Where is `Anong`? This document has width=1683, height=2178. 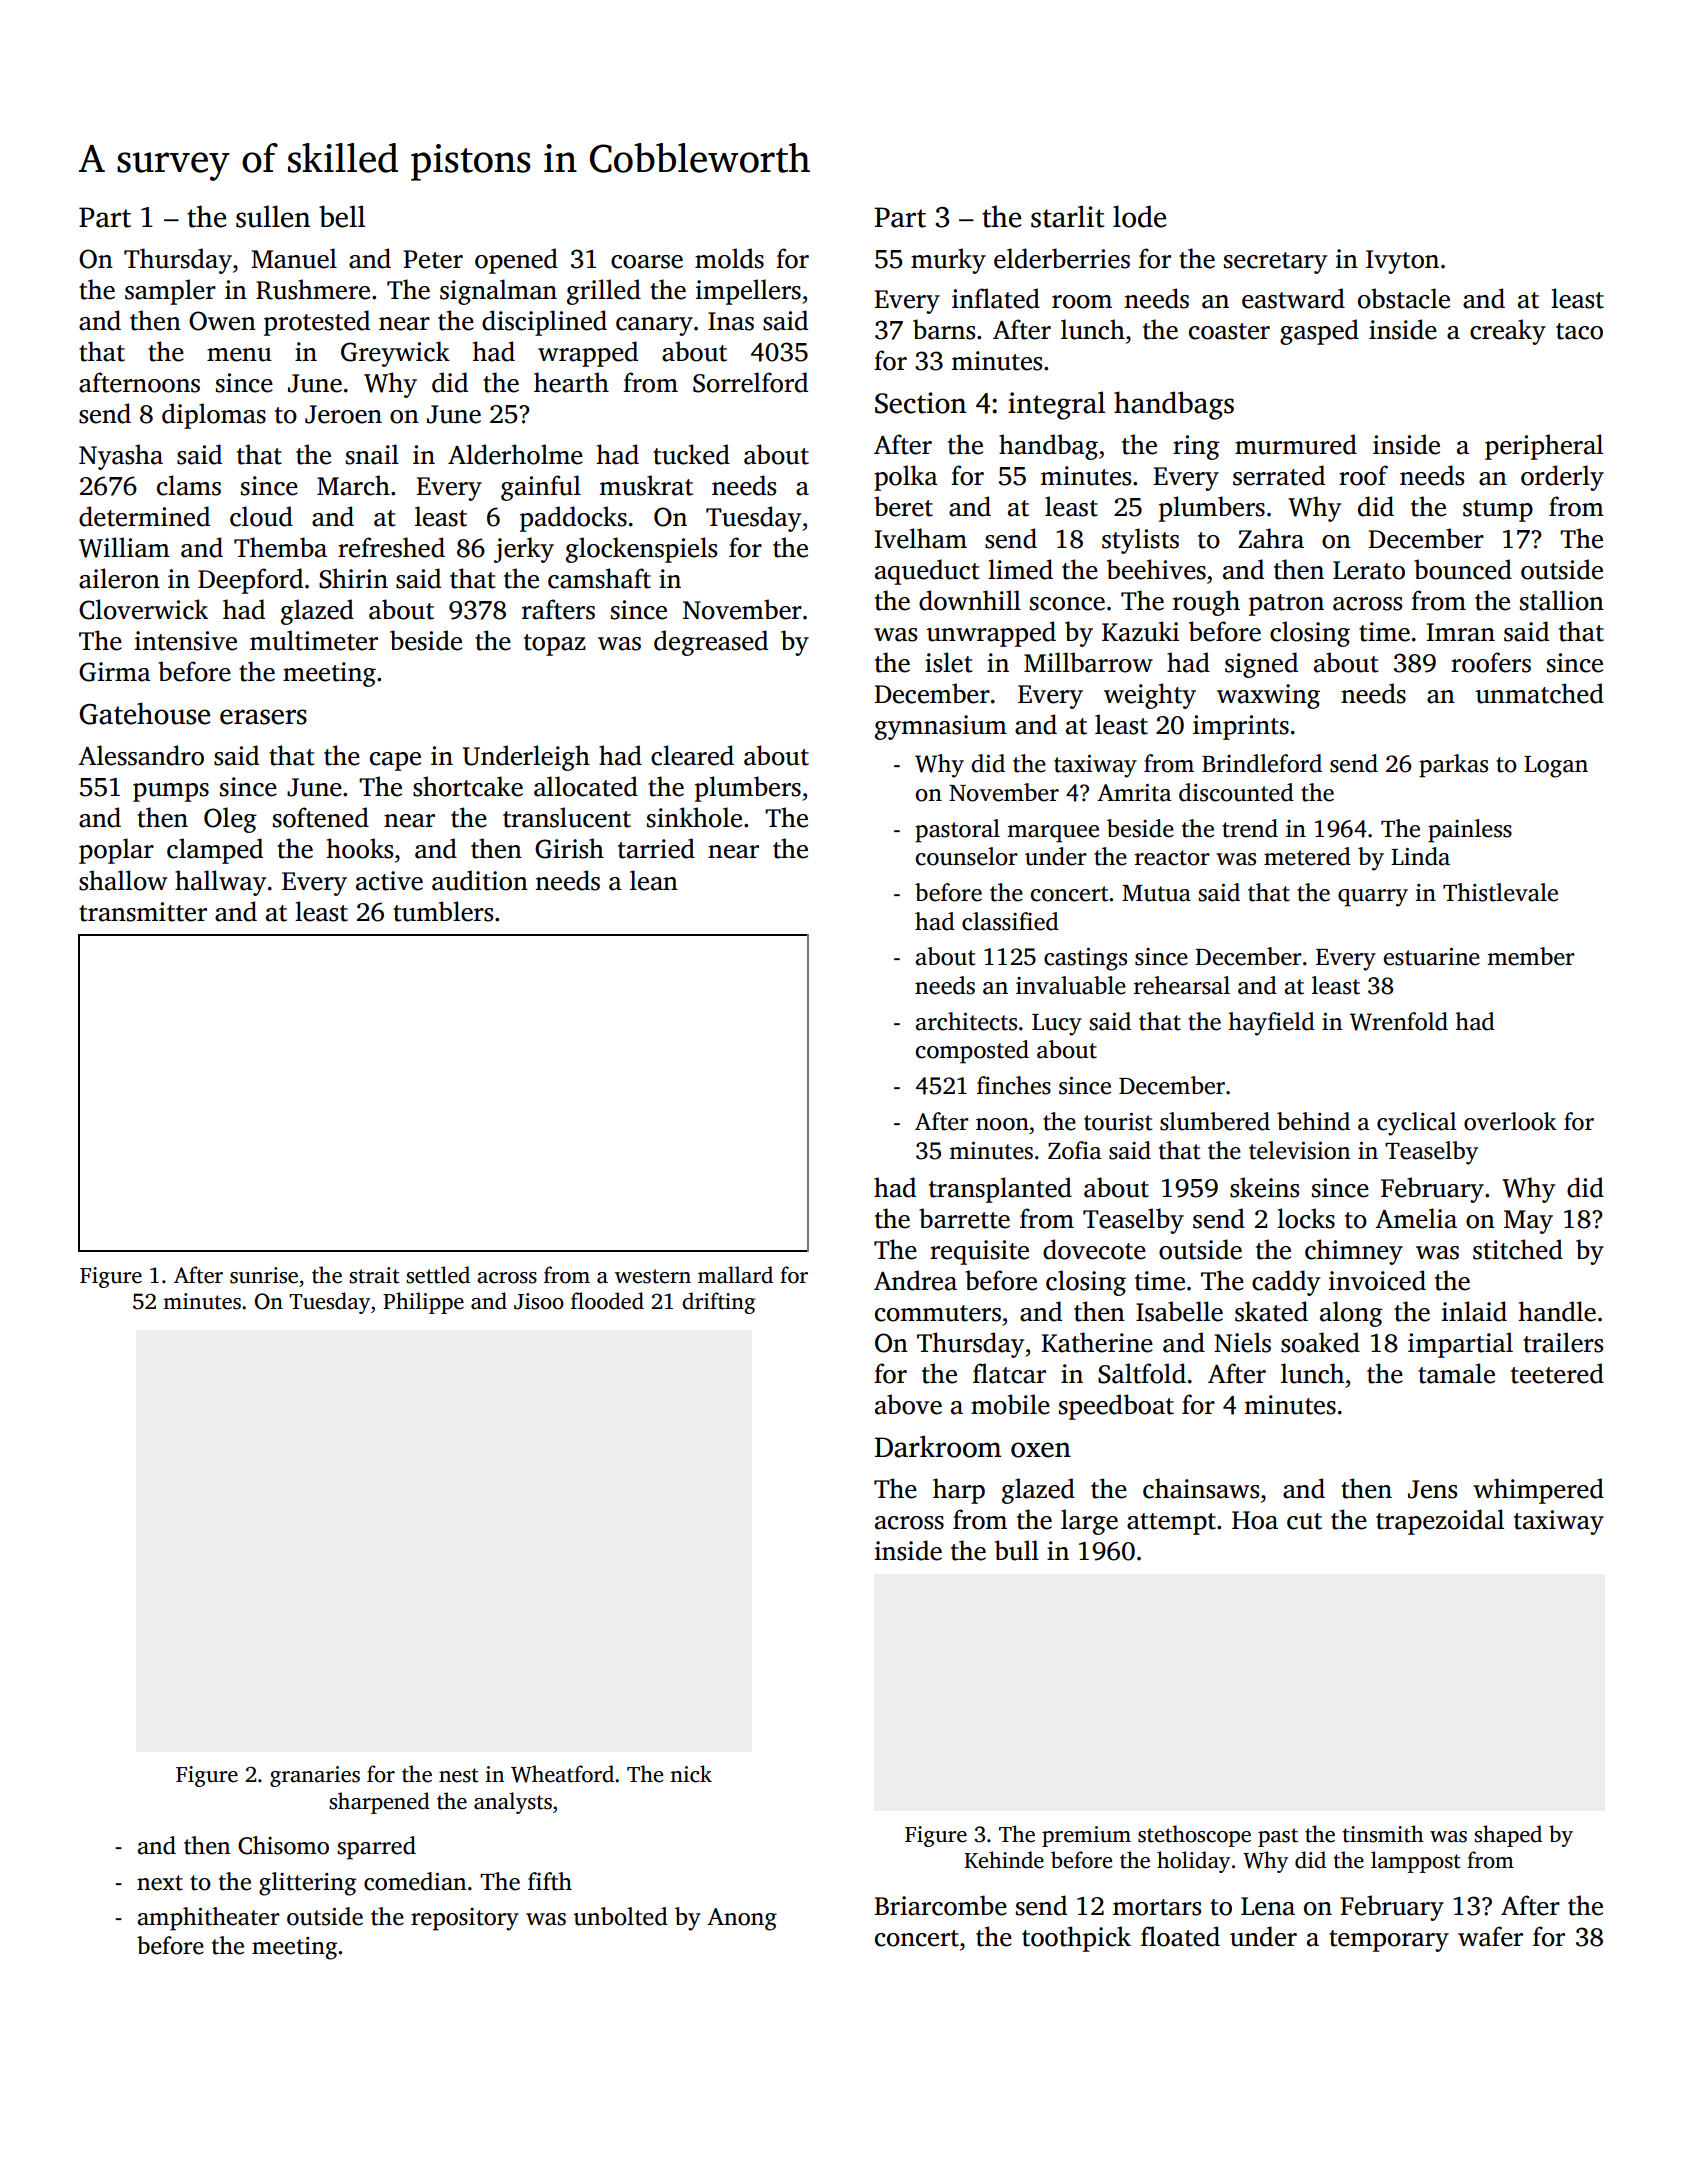 Anong is located at coordinates (742, 1919).
